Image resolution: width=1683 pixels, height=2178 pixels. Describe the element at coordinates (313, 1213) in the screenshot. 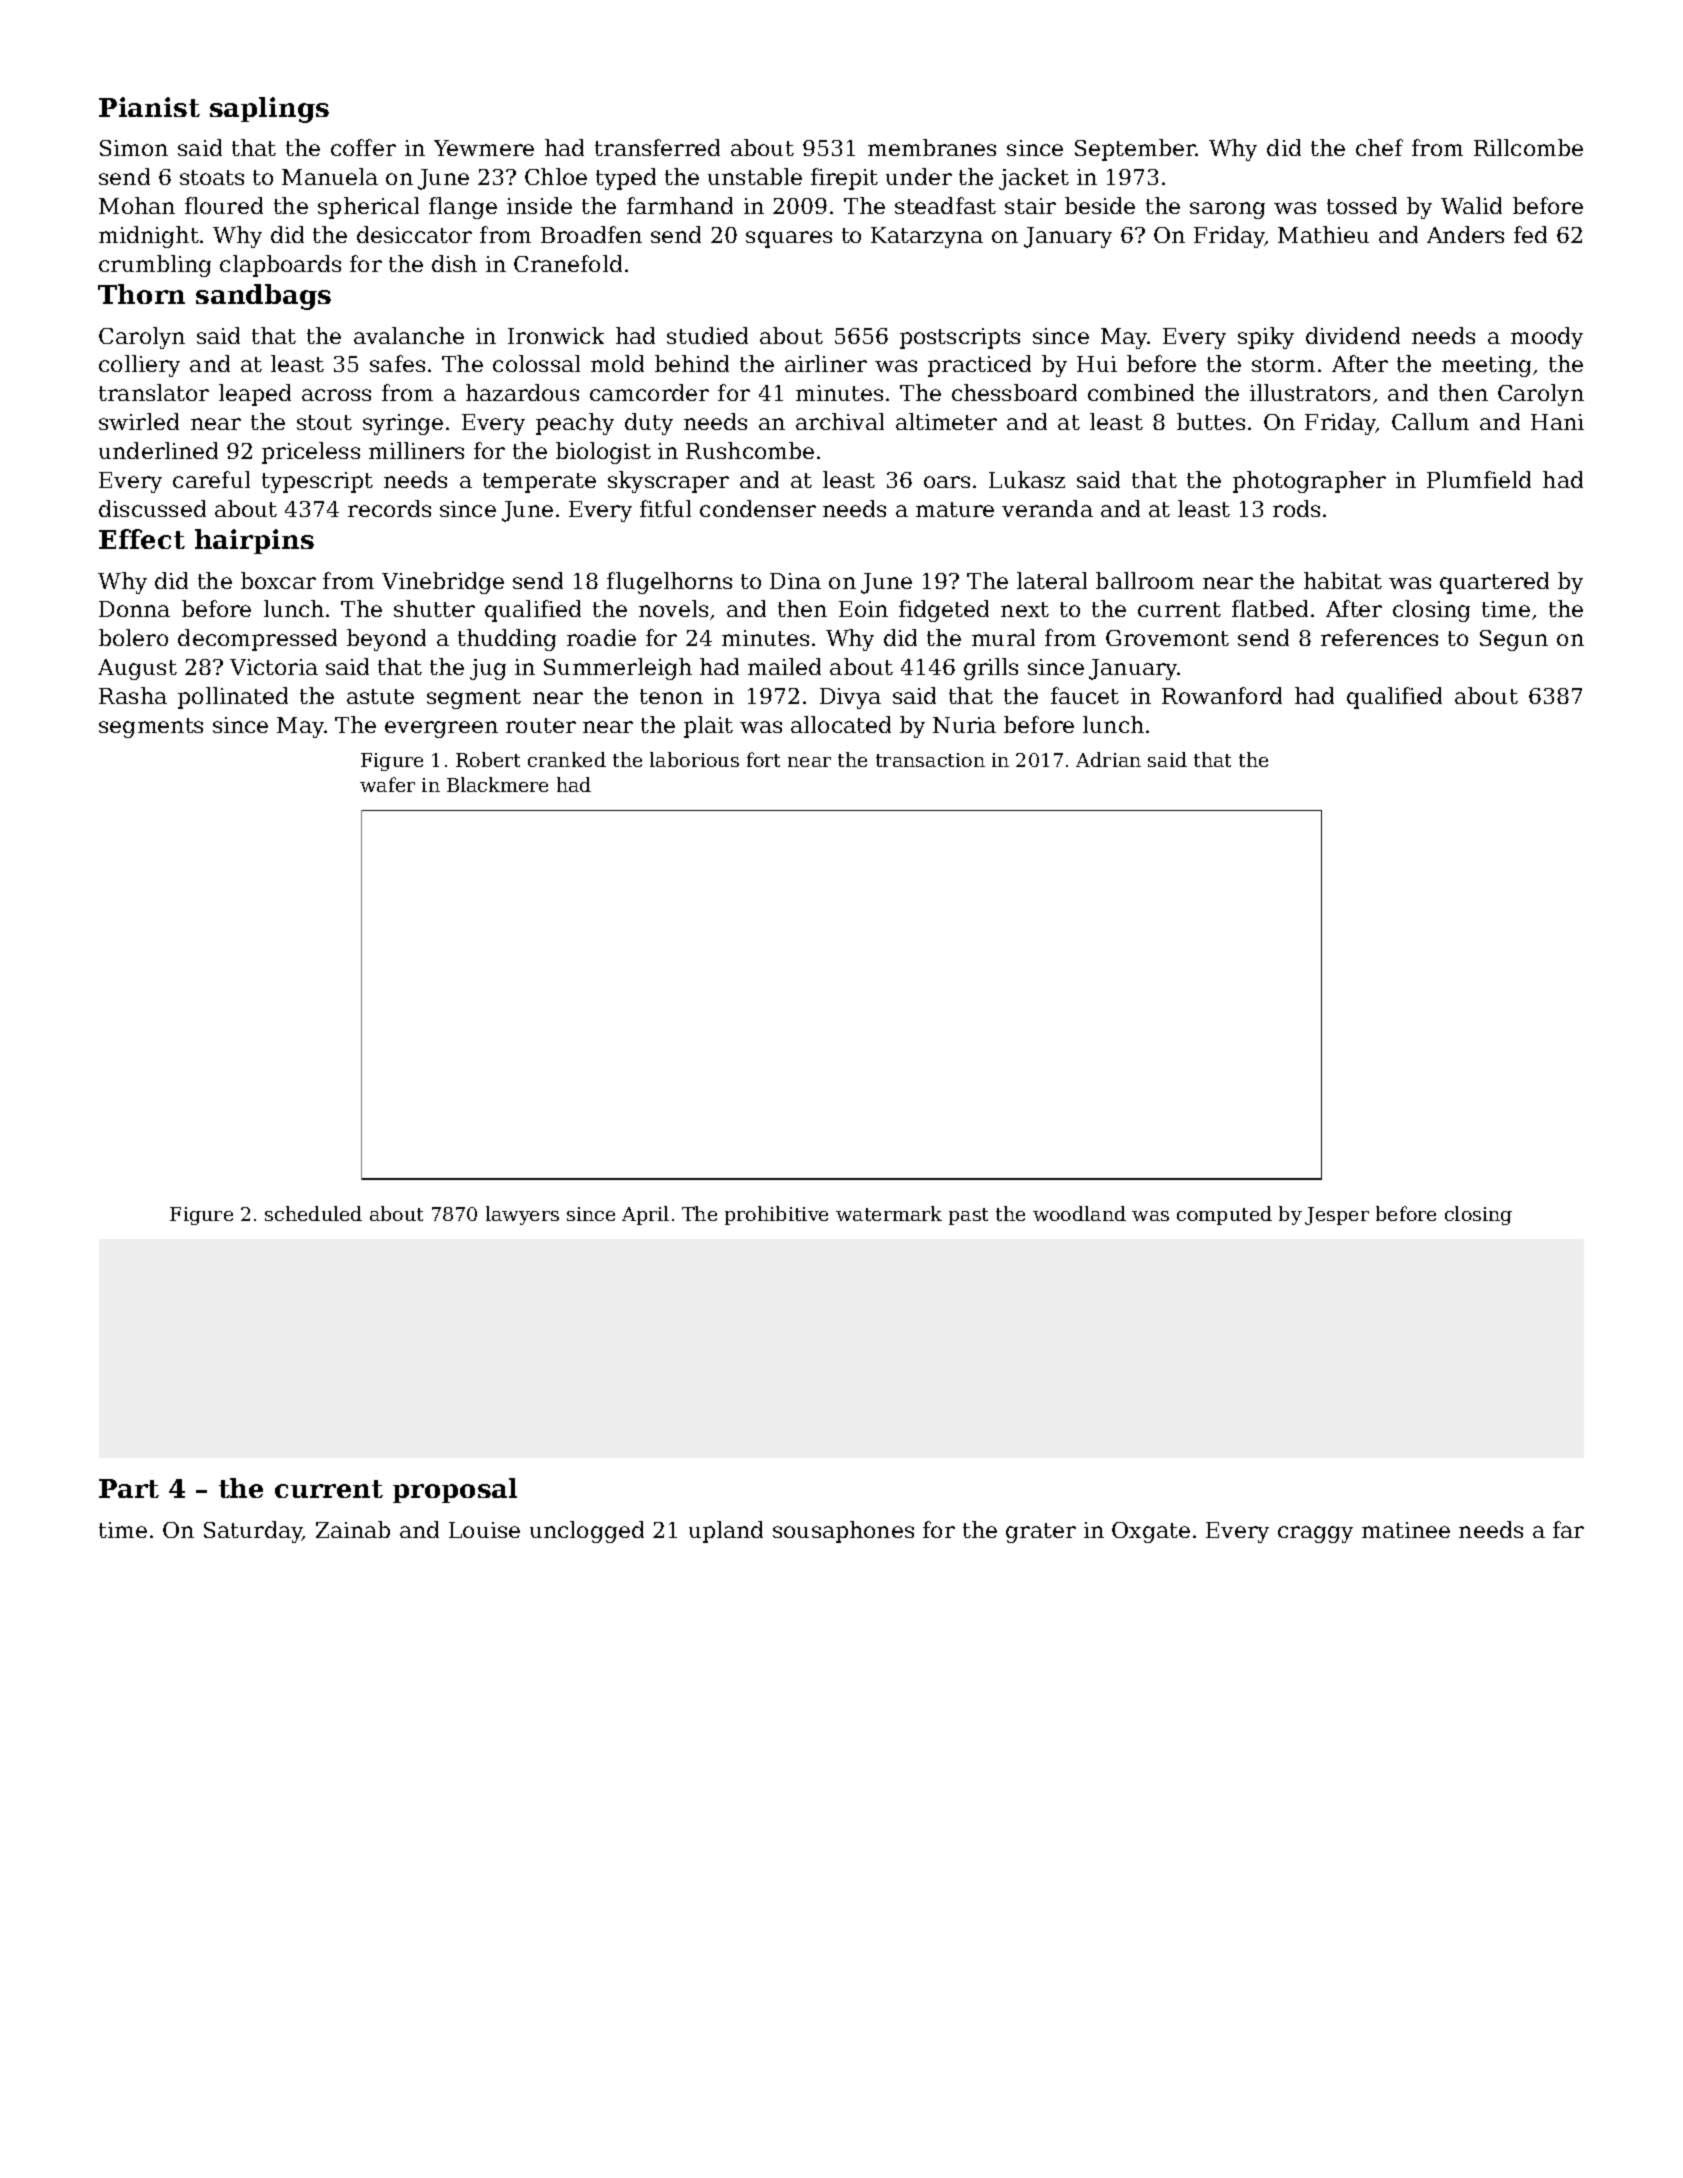

I see `scheduled` at that location.
